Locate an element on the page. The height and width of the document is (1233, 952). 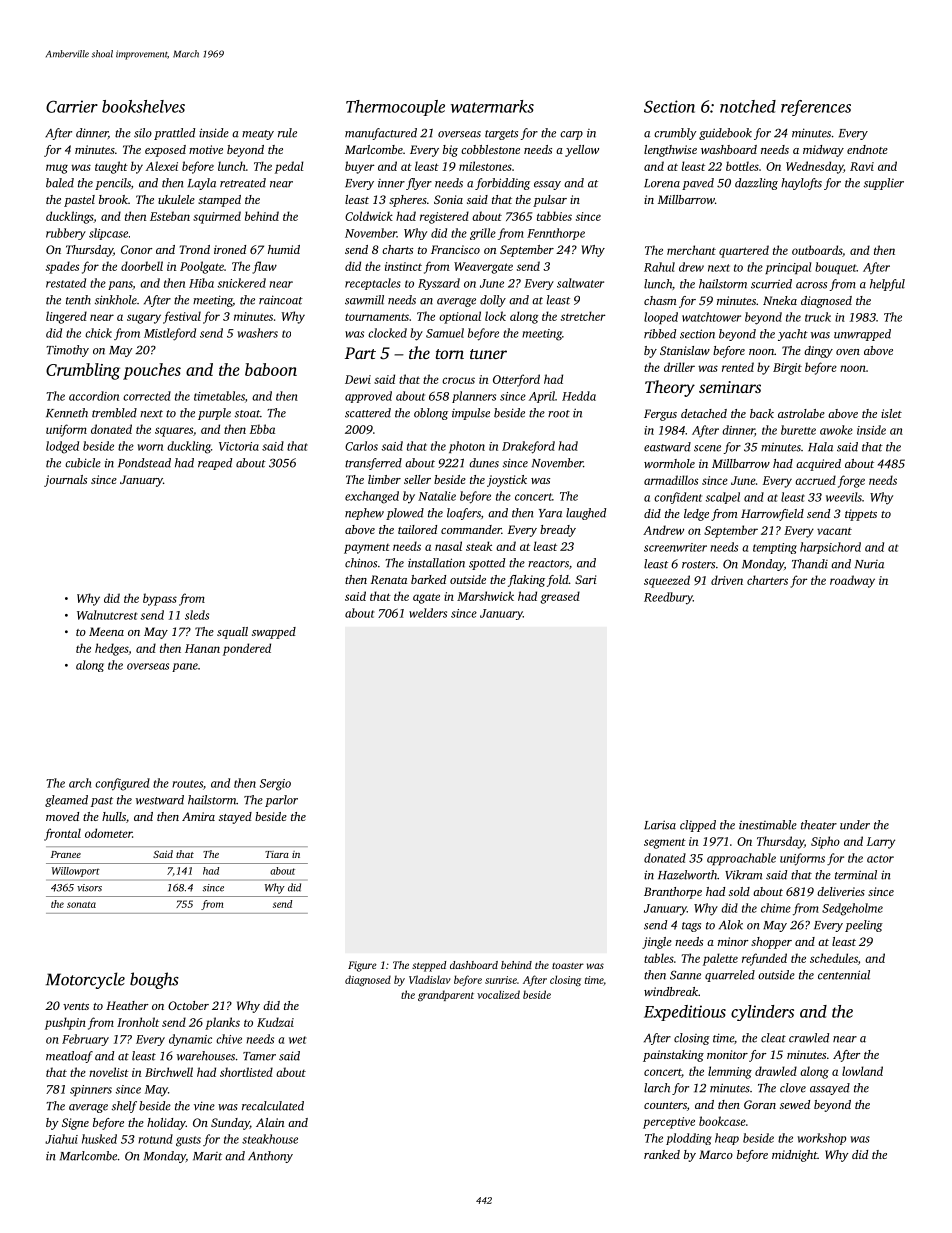
Ironholt is located at coordinates (138, 1022).
